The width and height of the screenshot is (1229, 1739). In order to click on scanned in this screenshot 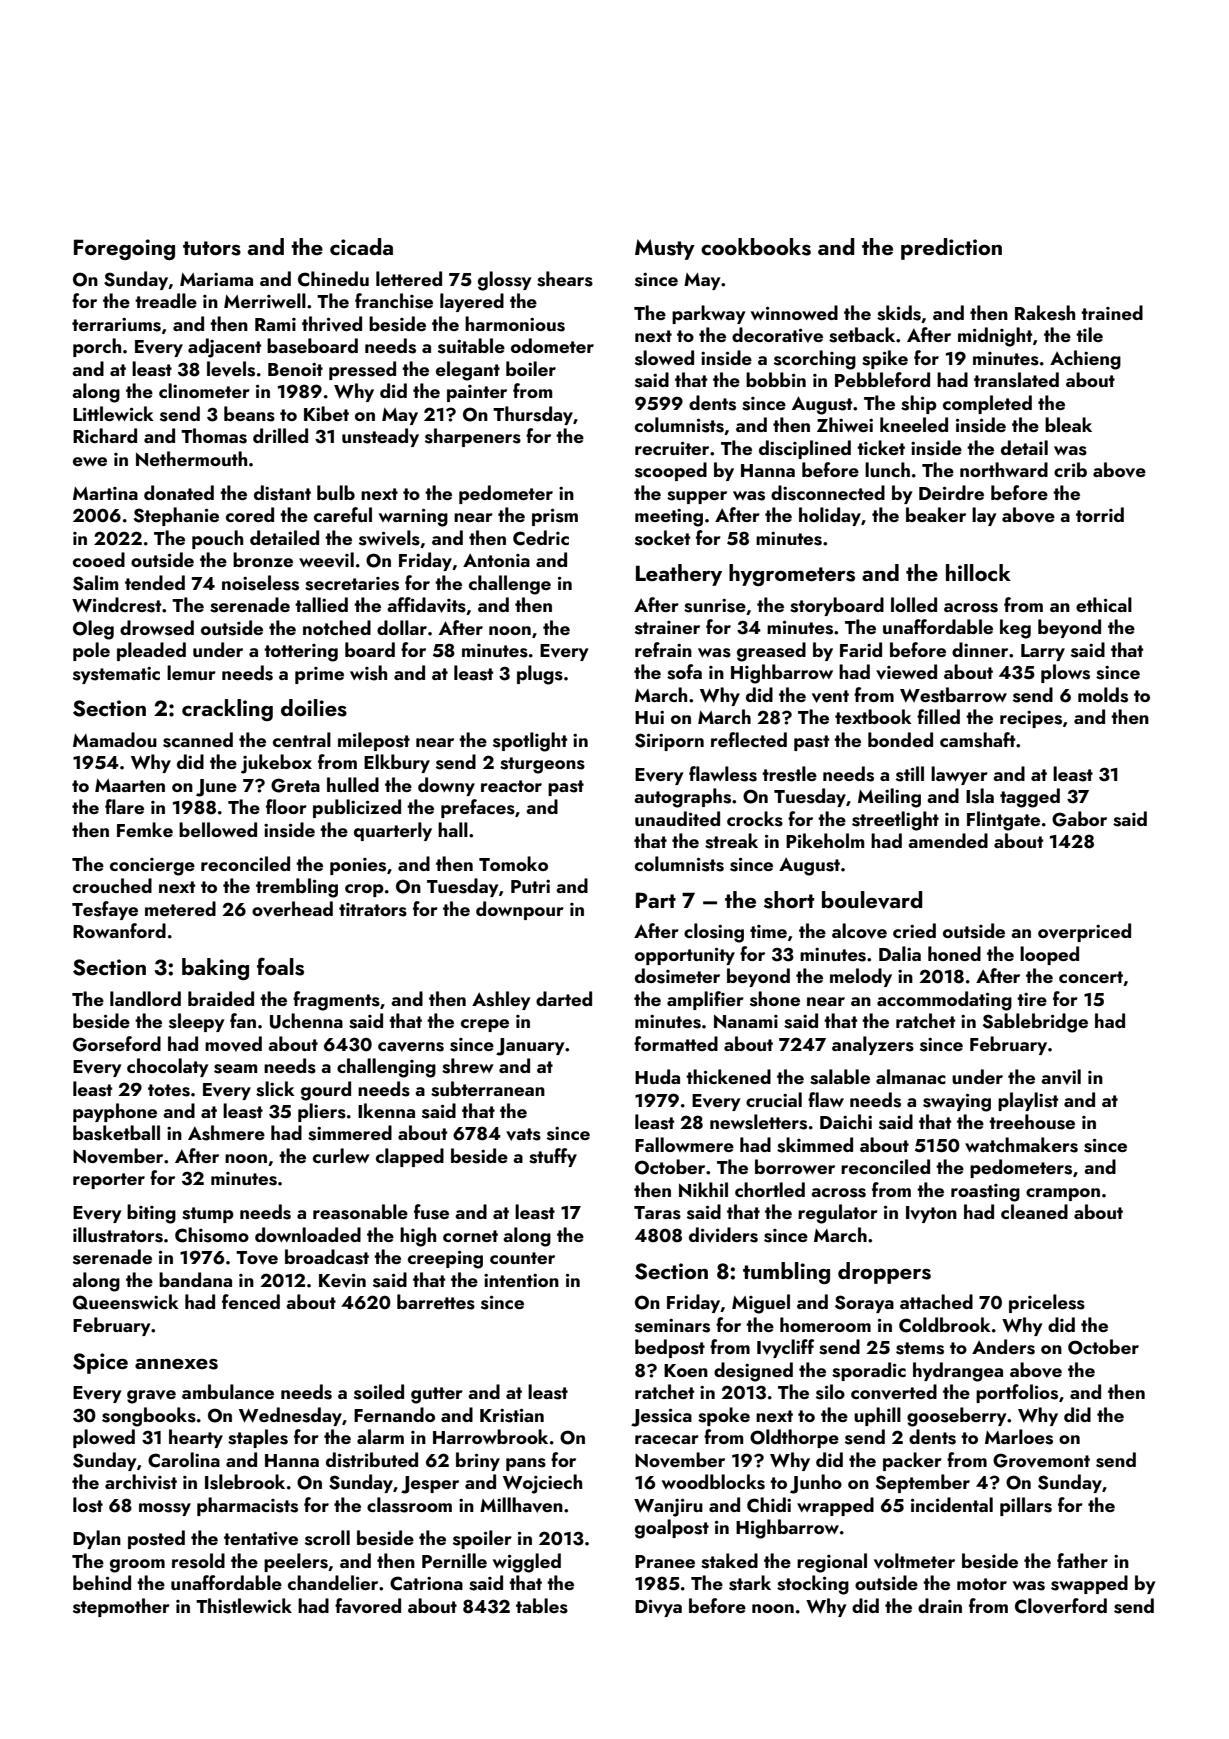, I will do `click(198, 740)`.
